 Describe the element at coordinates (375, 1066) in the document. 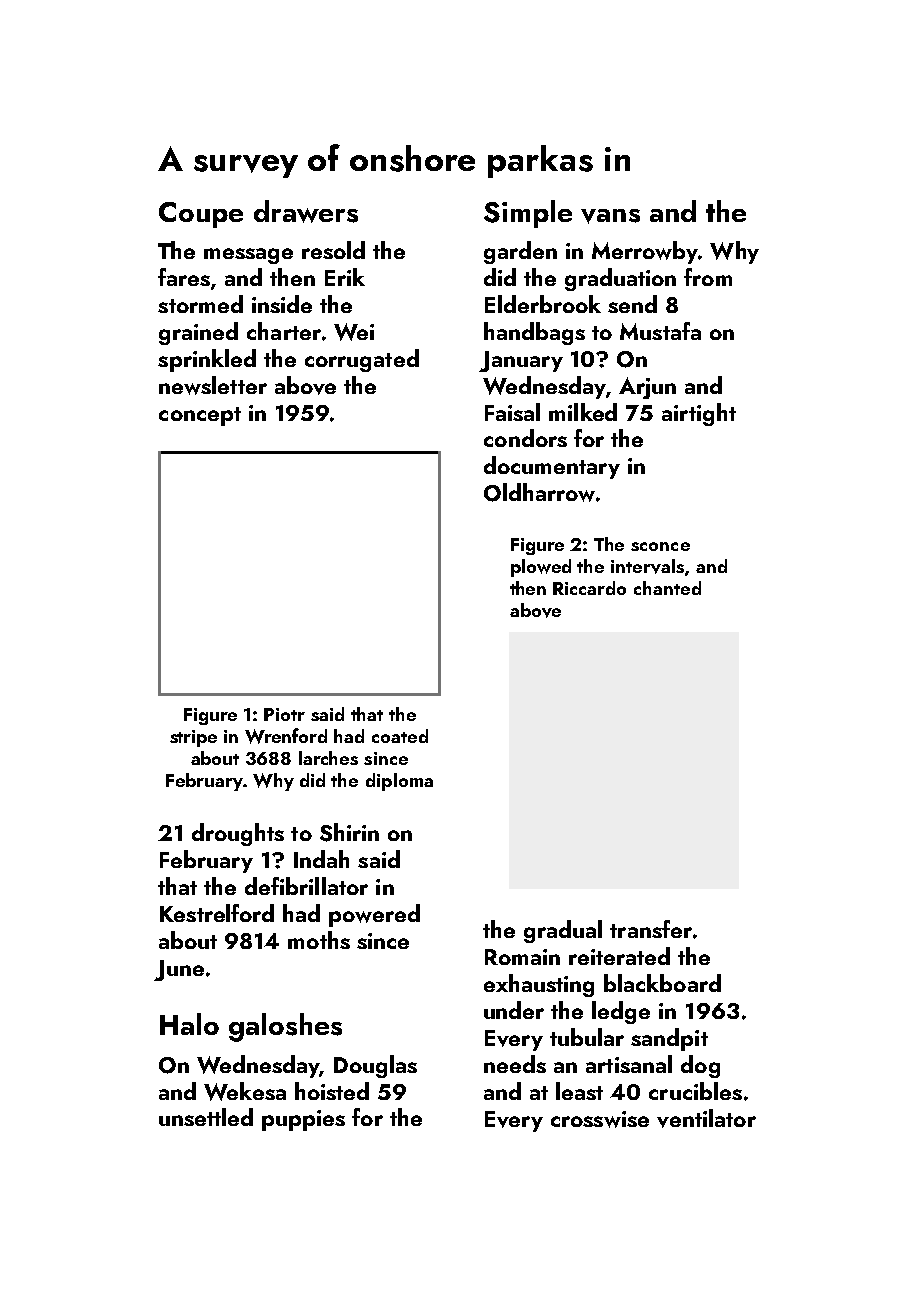

I see `Douglas` at that location.
